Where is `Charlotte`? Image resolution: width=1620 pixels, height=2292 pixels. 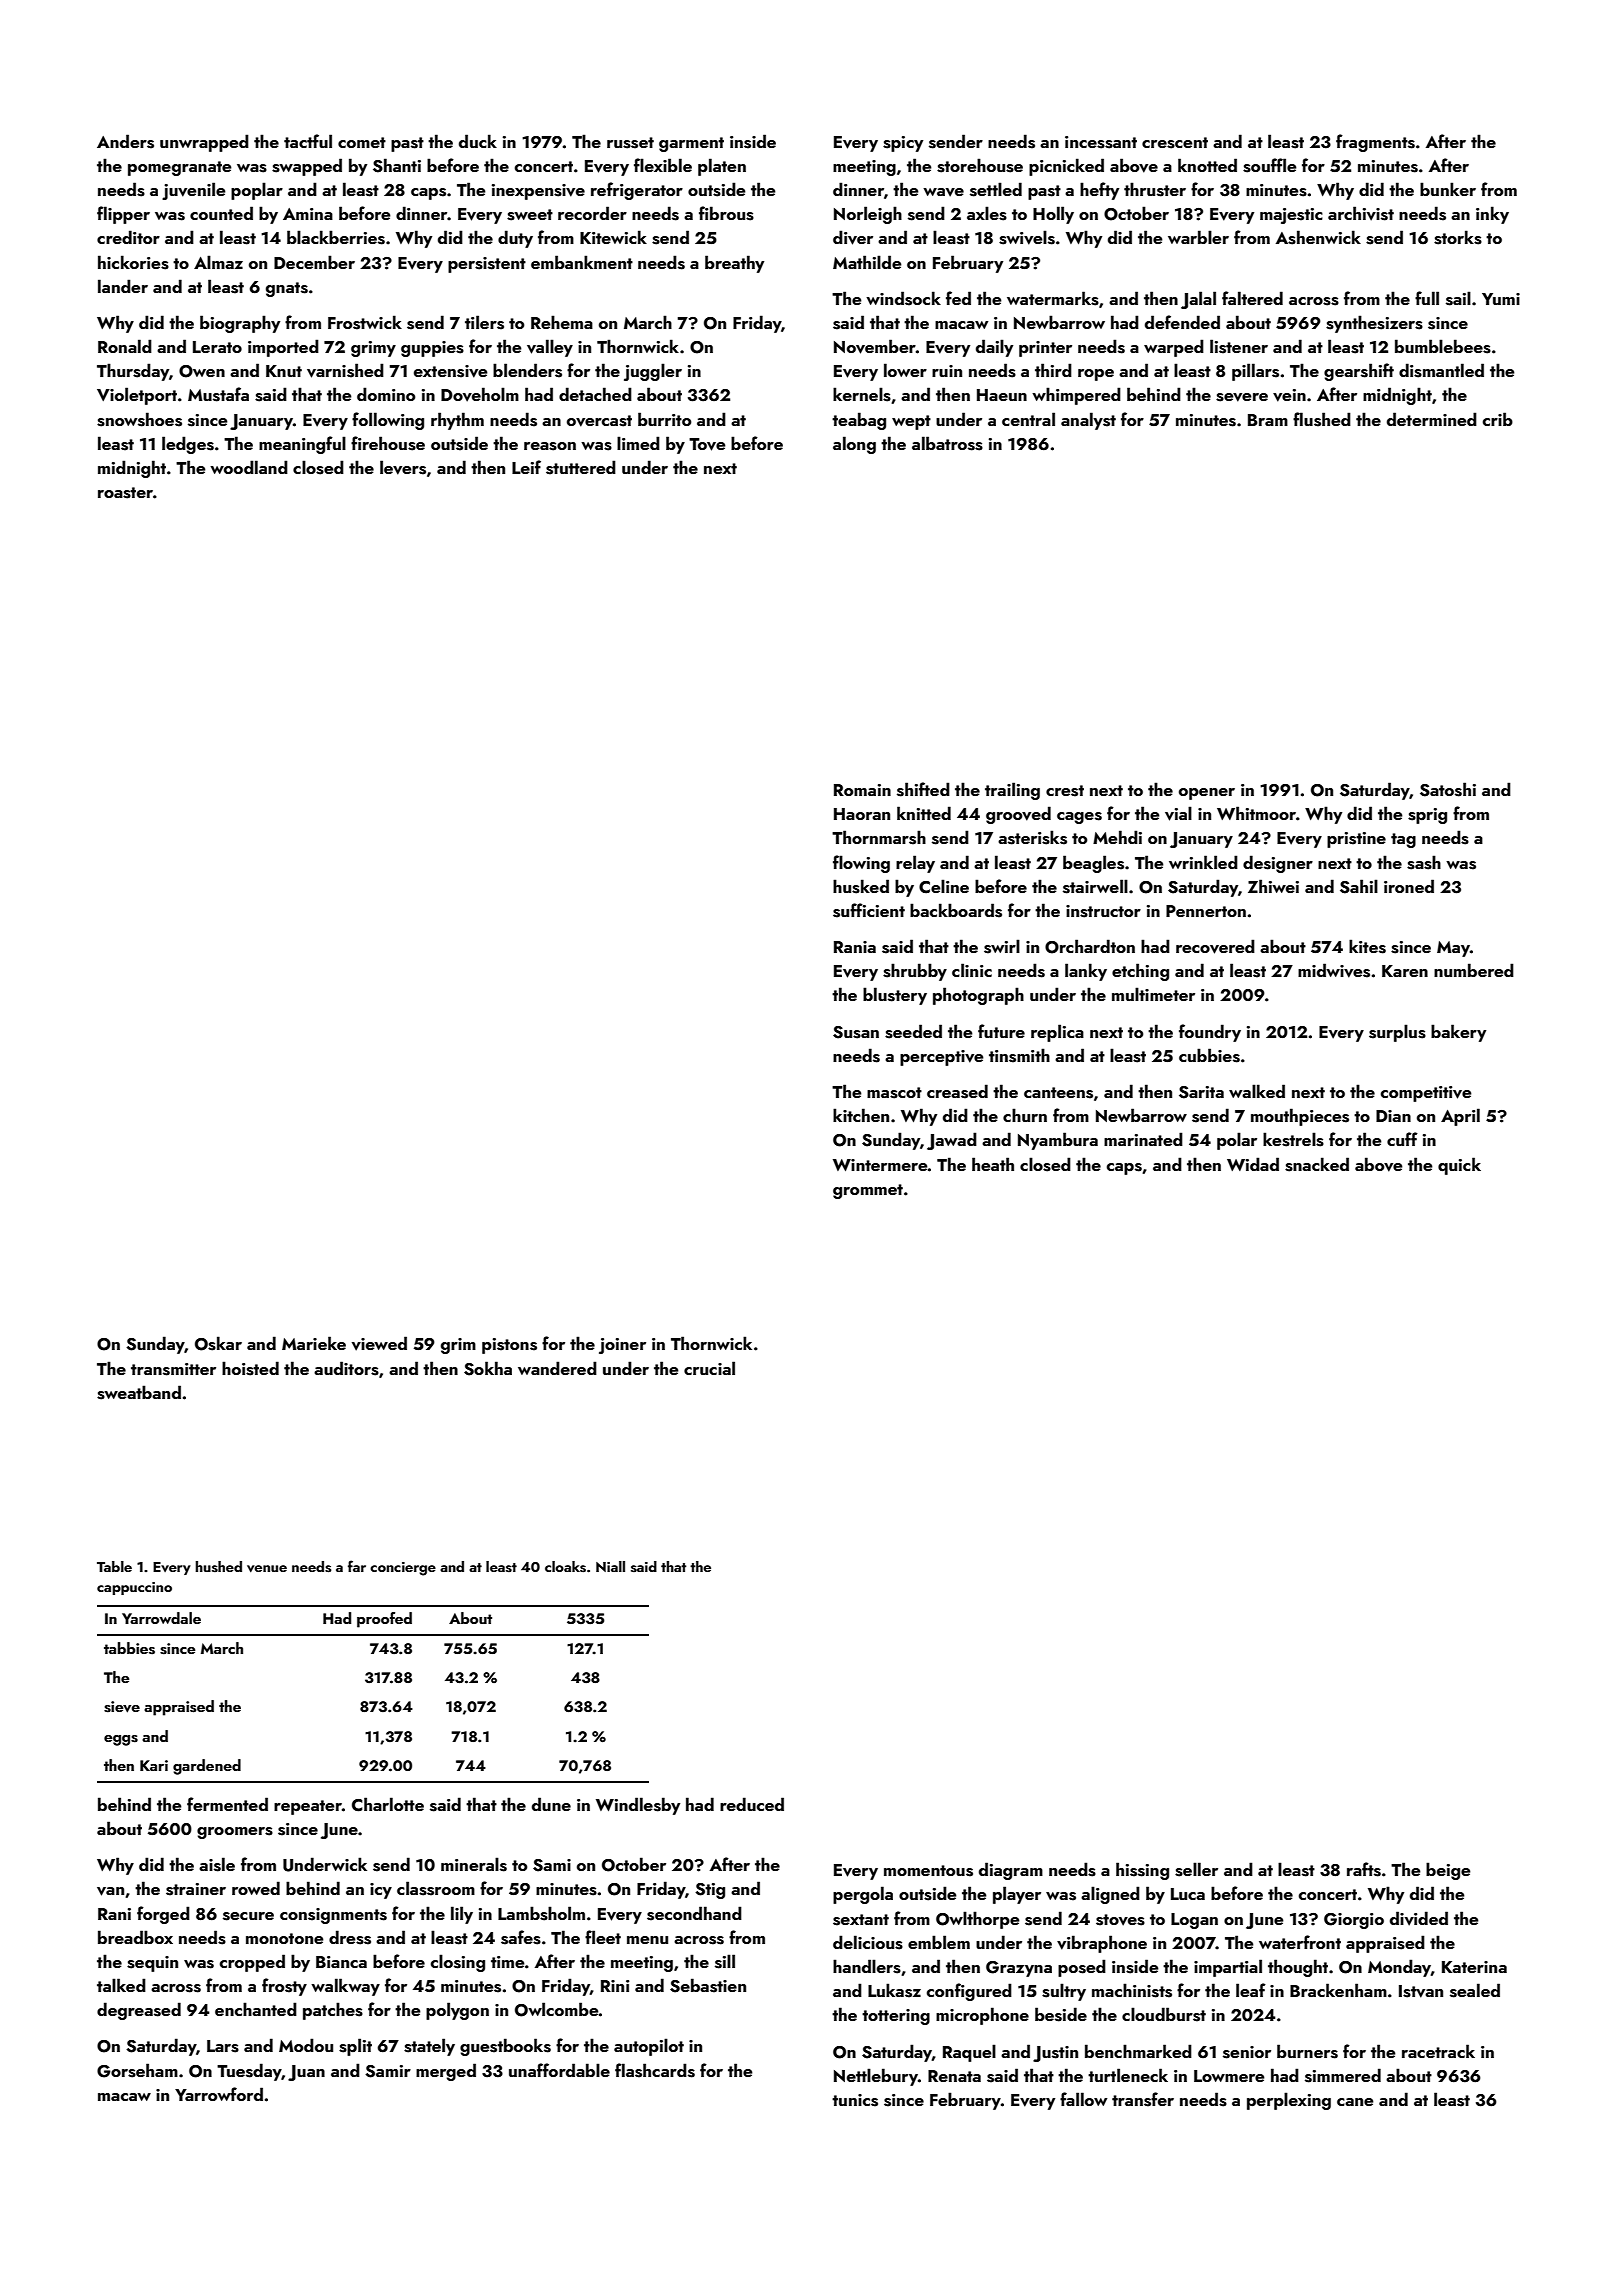 Charlotte is located at coordinates (388, 1804).
